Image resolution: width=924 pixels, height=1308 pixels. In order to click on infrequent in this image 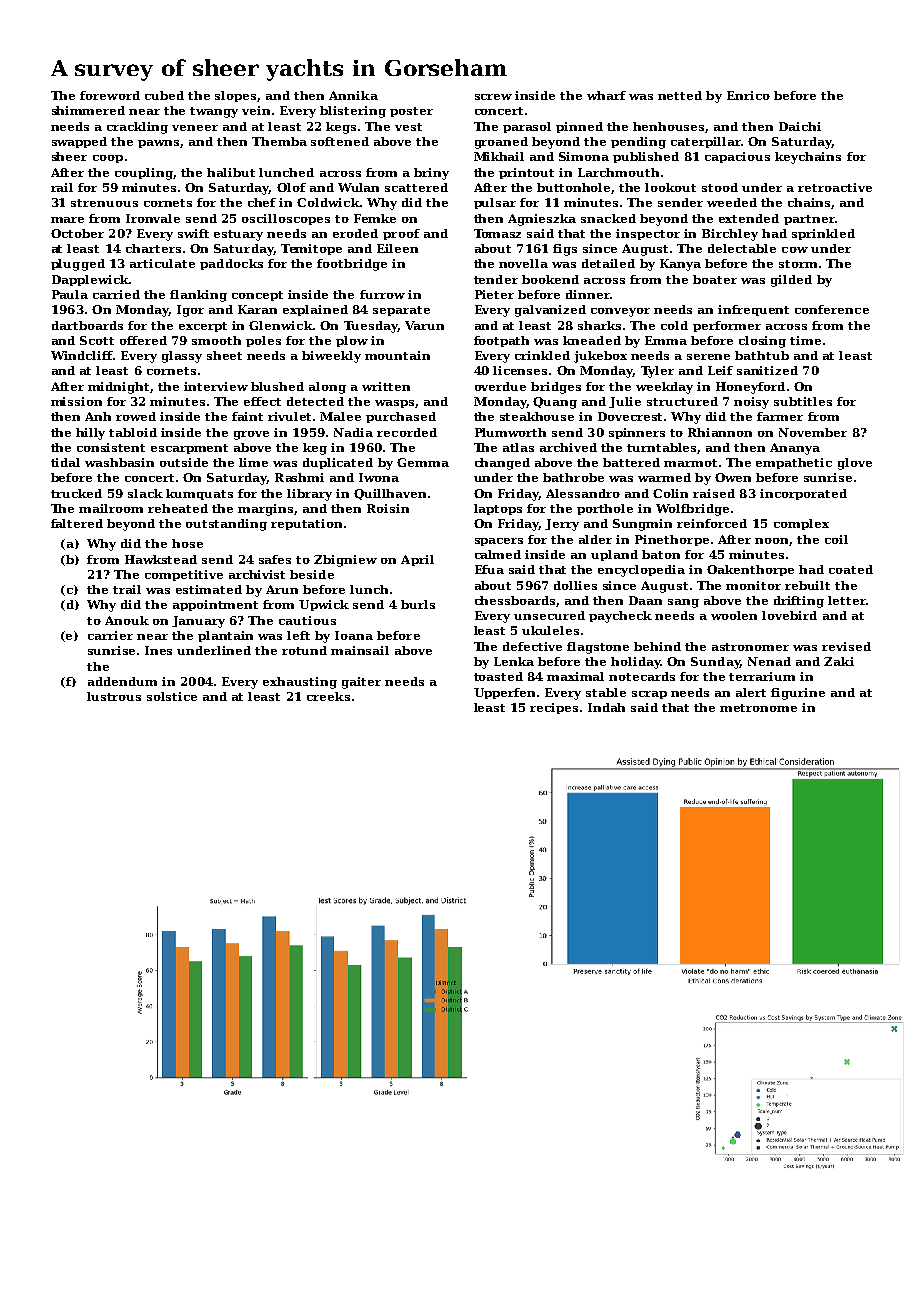, I will do `click(753, 310)`.
